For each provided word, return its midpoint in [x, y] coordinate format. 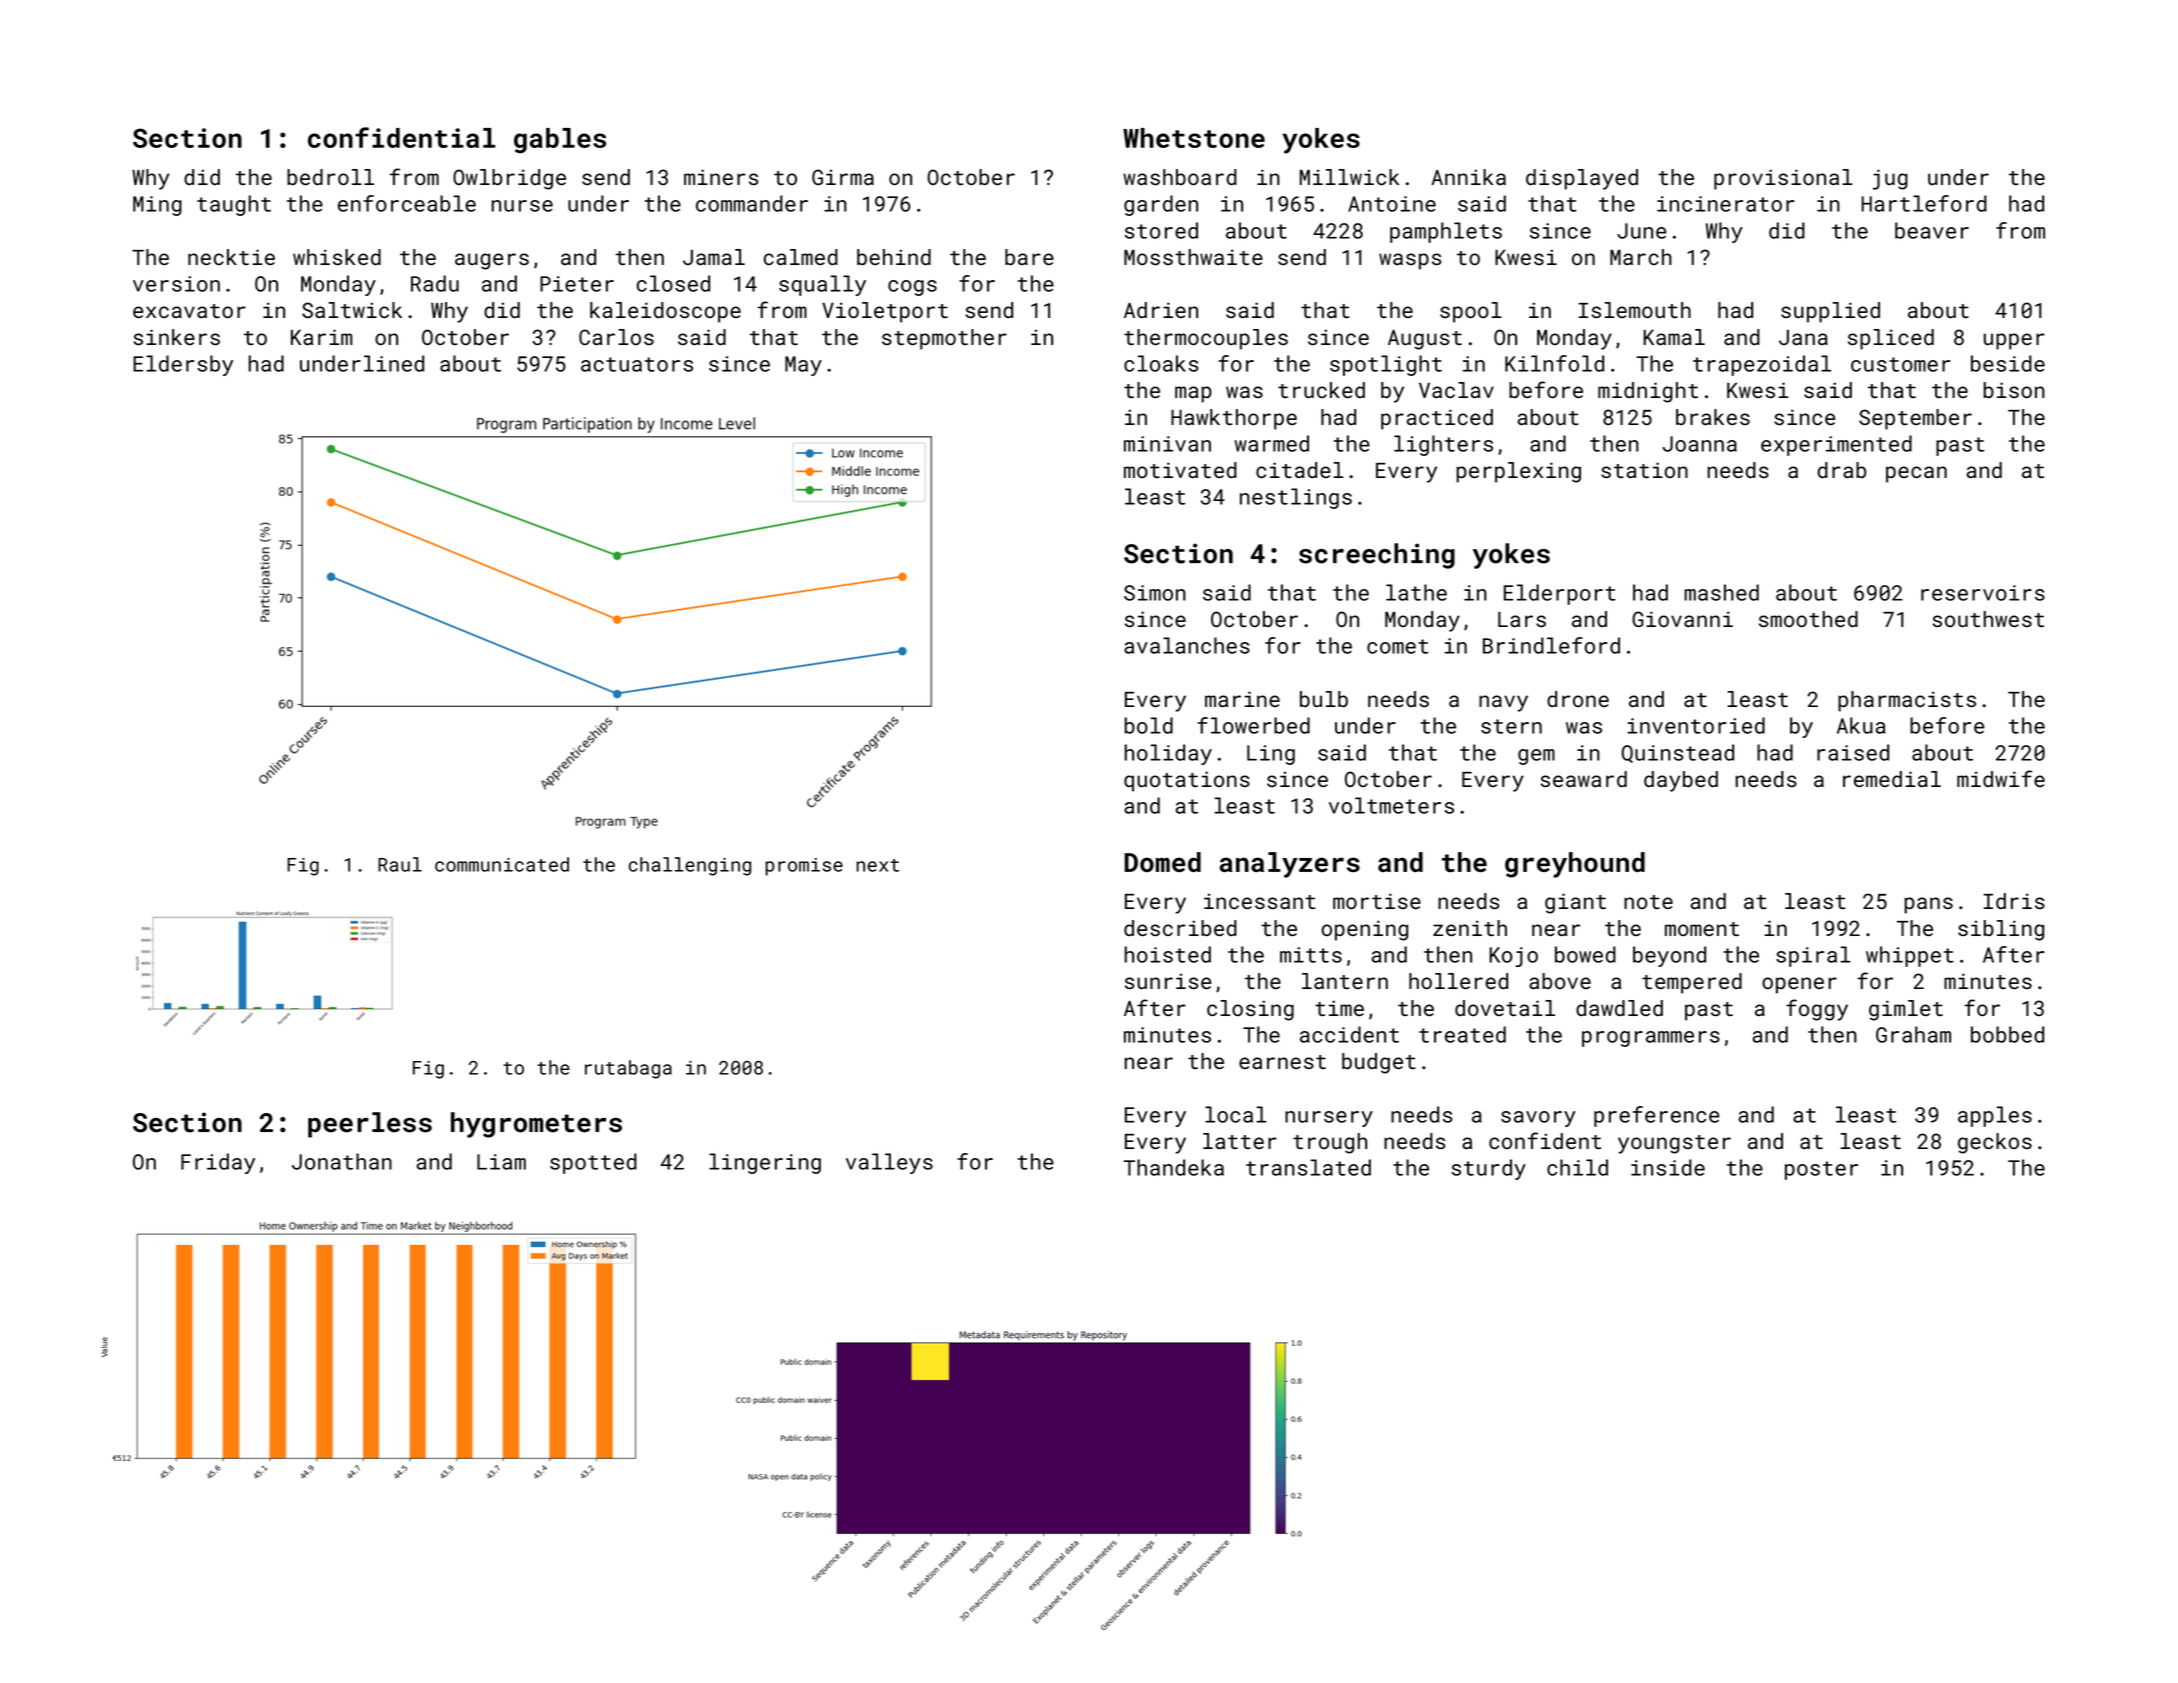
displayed [1582, 179]
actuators [637, 364]
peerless [370, 1125]
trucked [1321, 390]
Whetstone [1194, 138]
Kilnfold [1554, 363]
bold [1149, 725]
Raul [400, 864]
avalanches [1187, 645]
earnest [1282, 1062]
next [877, 865]
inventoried [1696, 725]
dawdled [1619, 1008]
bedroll [330, 177]
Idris [2014, 901]
